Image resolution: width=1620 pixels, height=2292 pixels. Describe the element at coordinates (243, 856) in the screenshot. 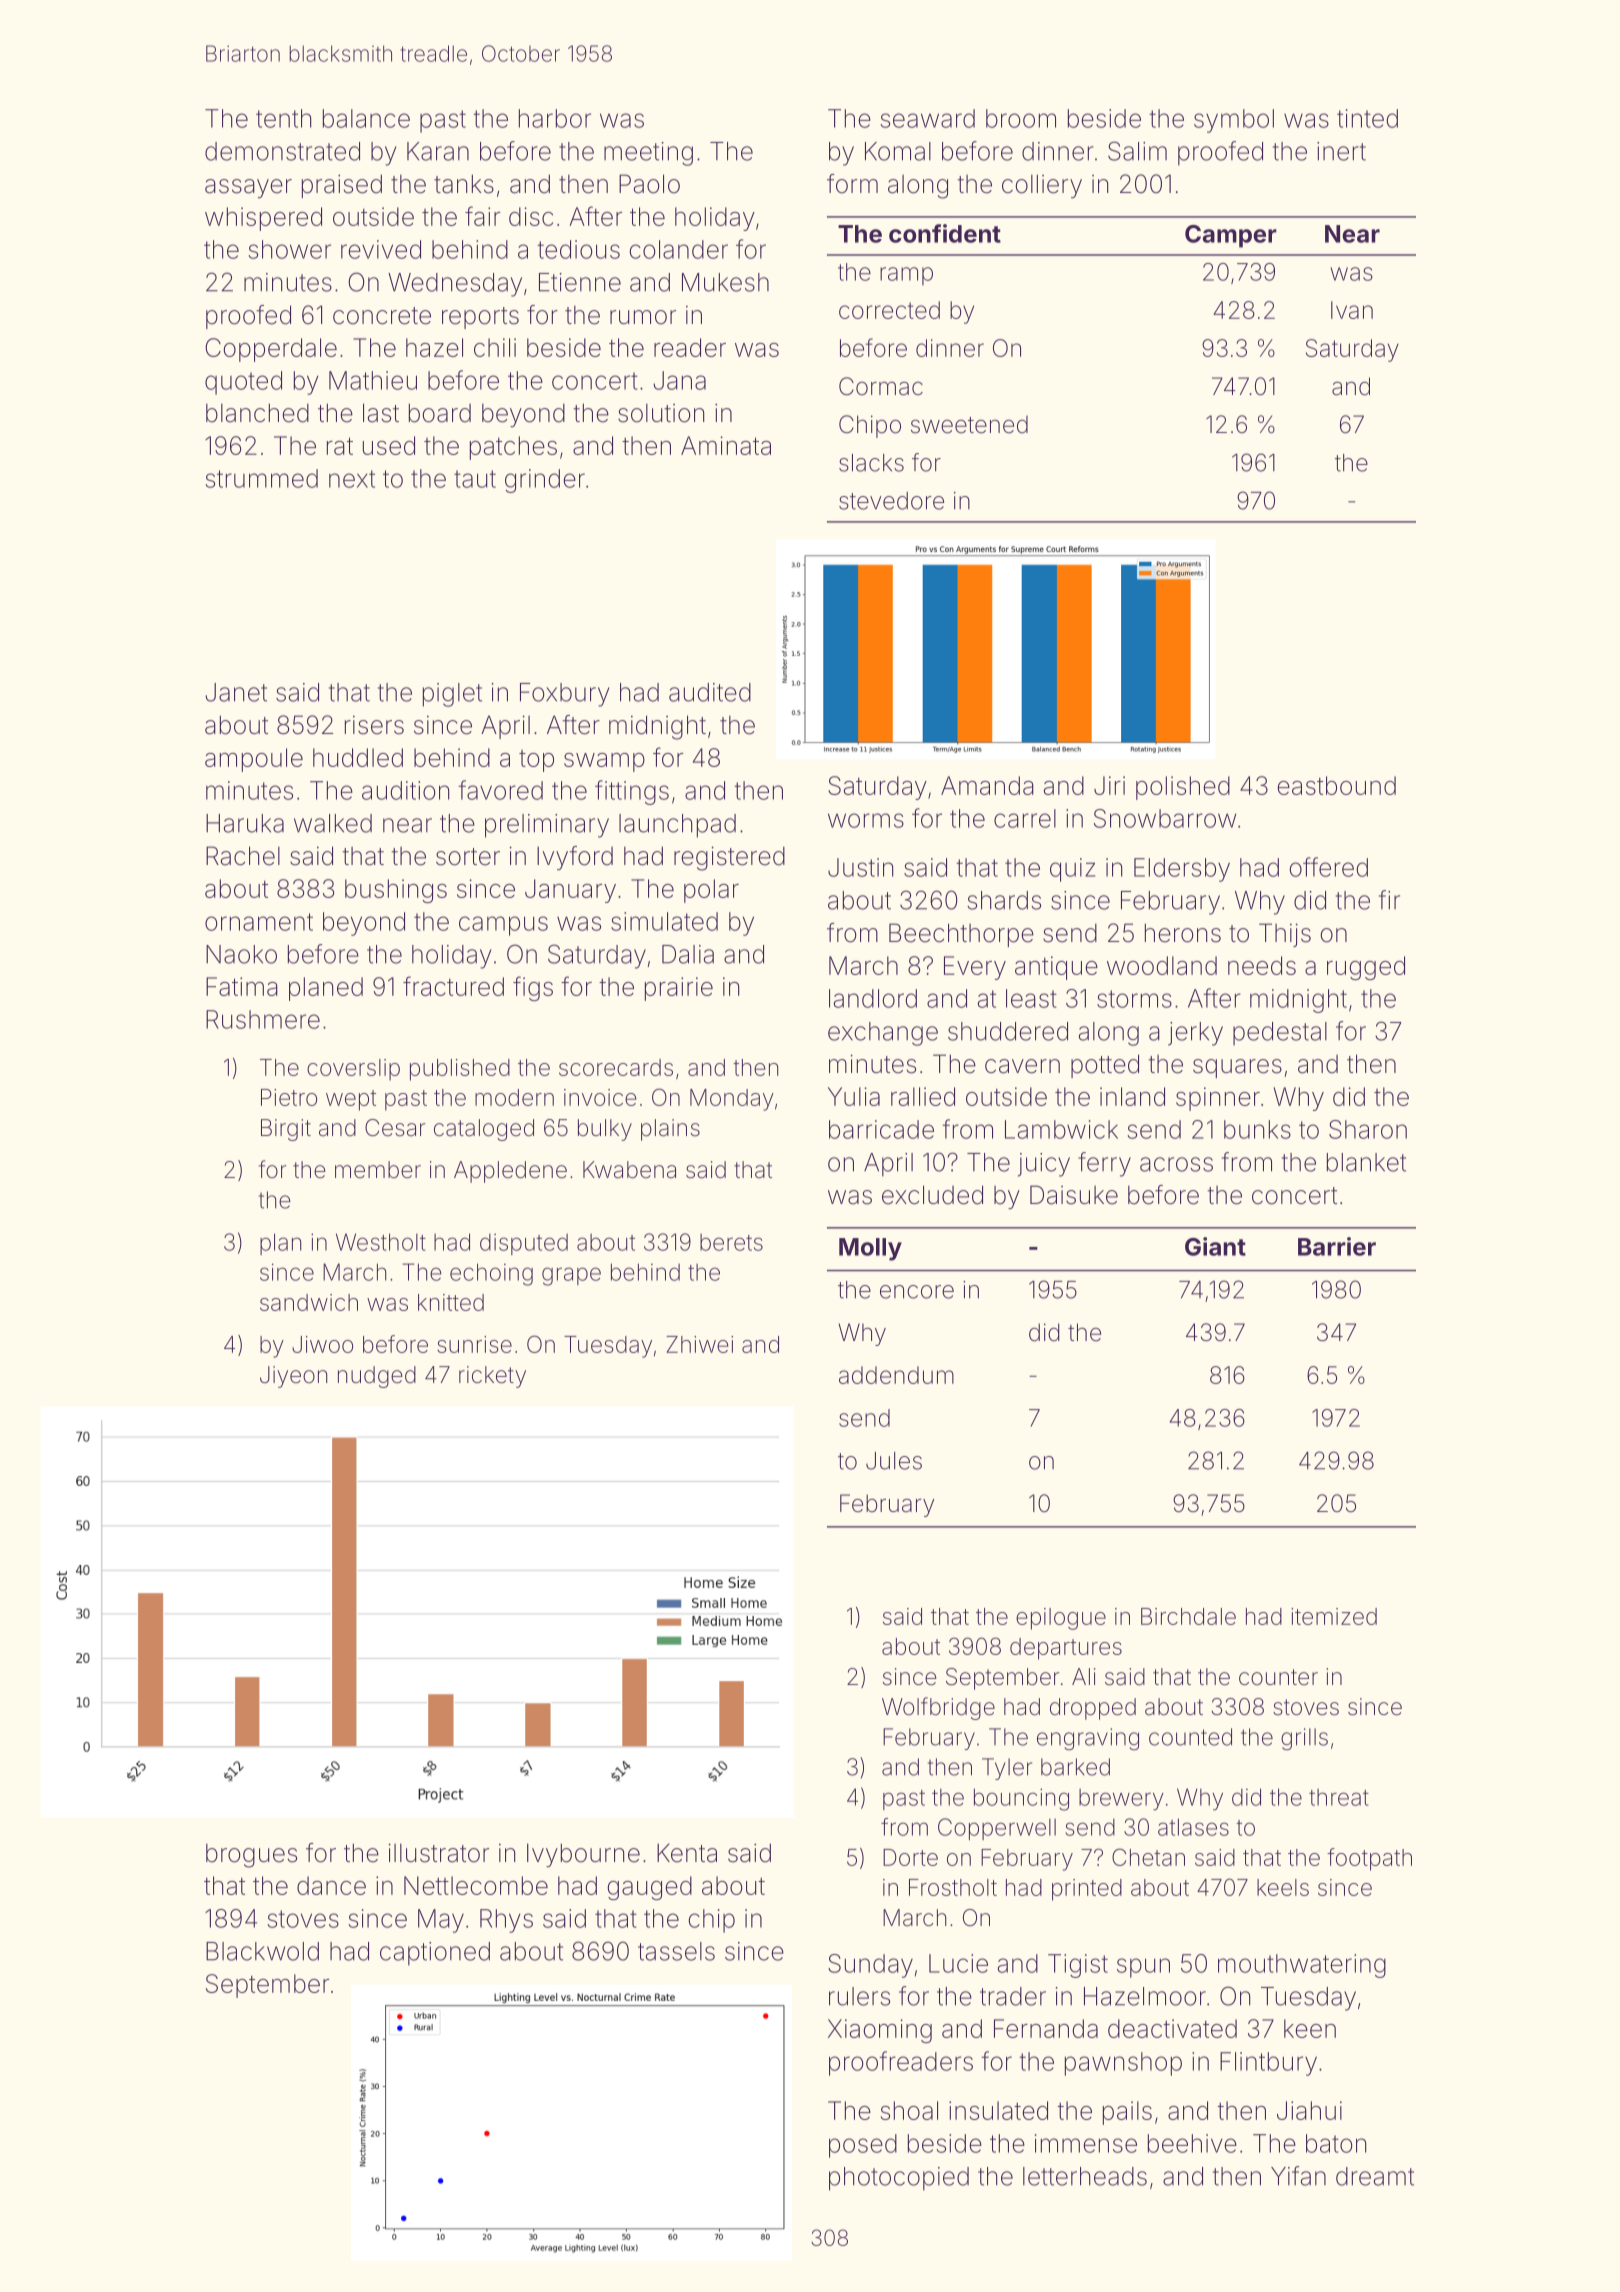

I see `Rachel` at that location.
